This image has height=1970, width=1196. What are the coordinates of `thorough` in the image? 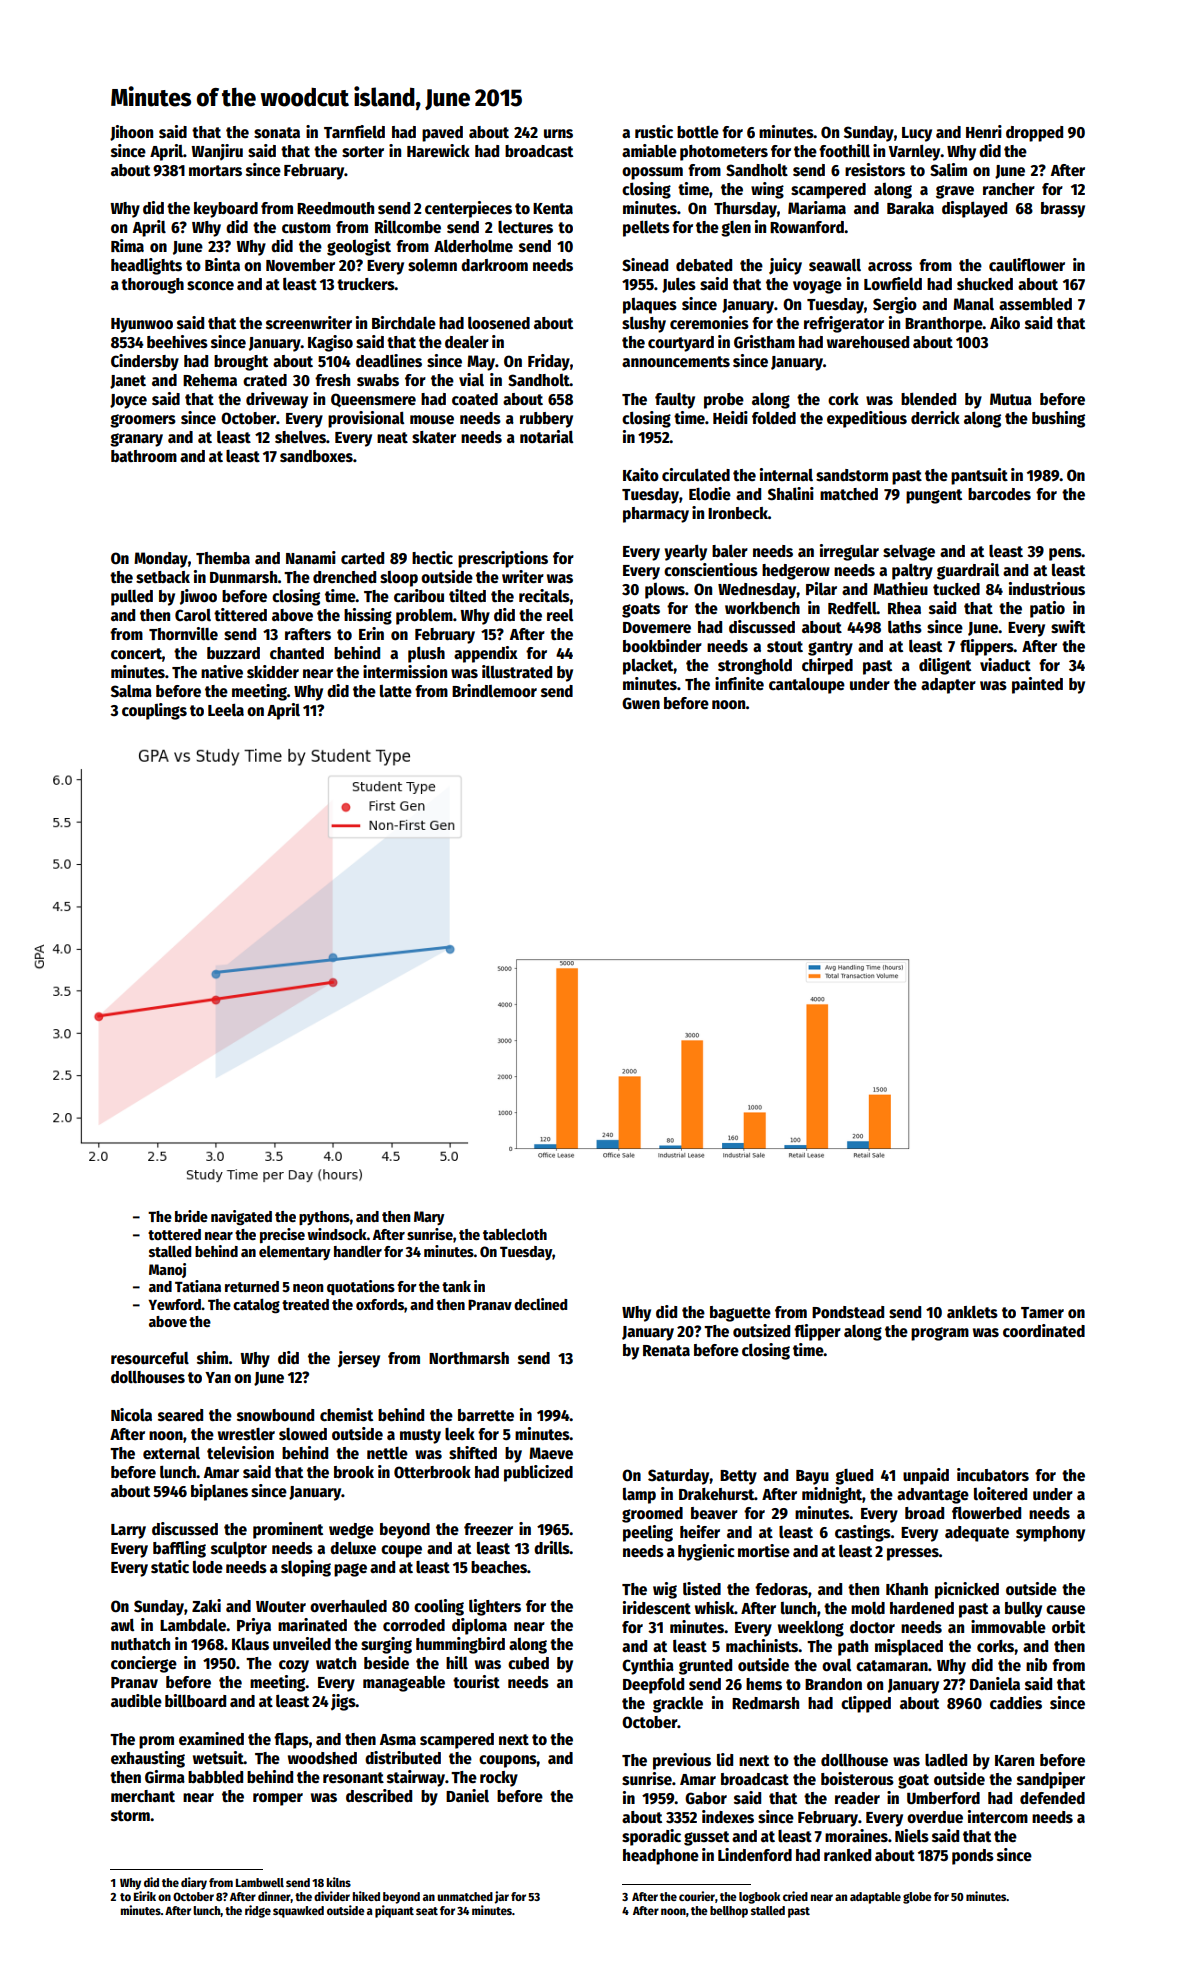 It's located at (152, 286).
